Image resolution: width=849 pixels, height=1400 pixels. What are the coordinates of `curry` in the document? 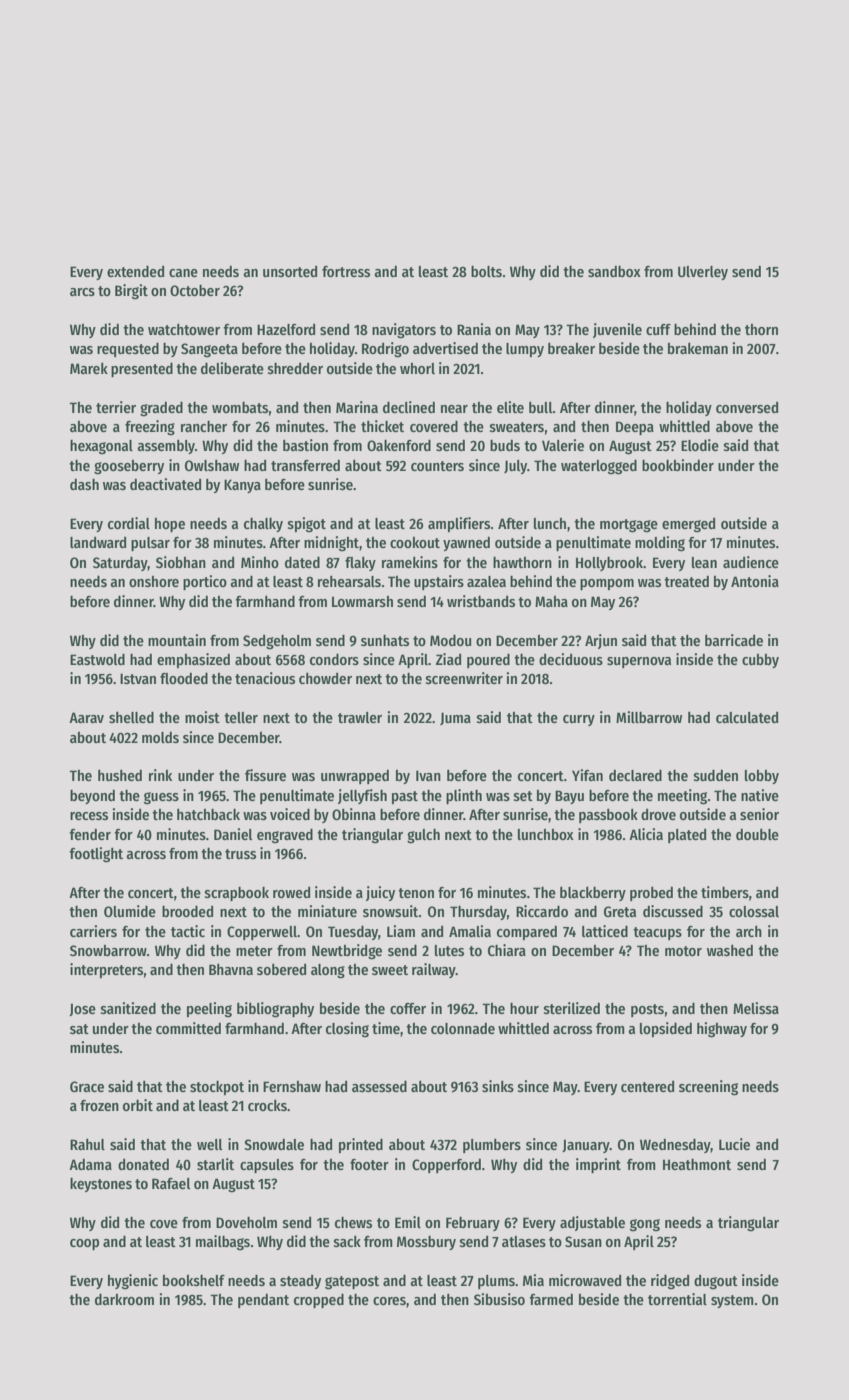 It's located at (579, 720).
